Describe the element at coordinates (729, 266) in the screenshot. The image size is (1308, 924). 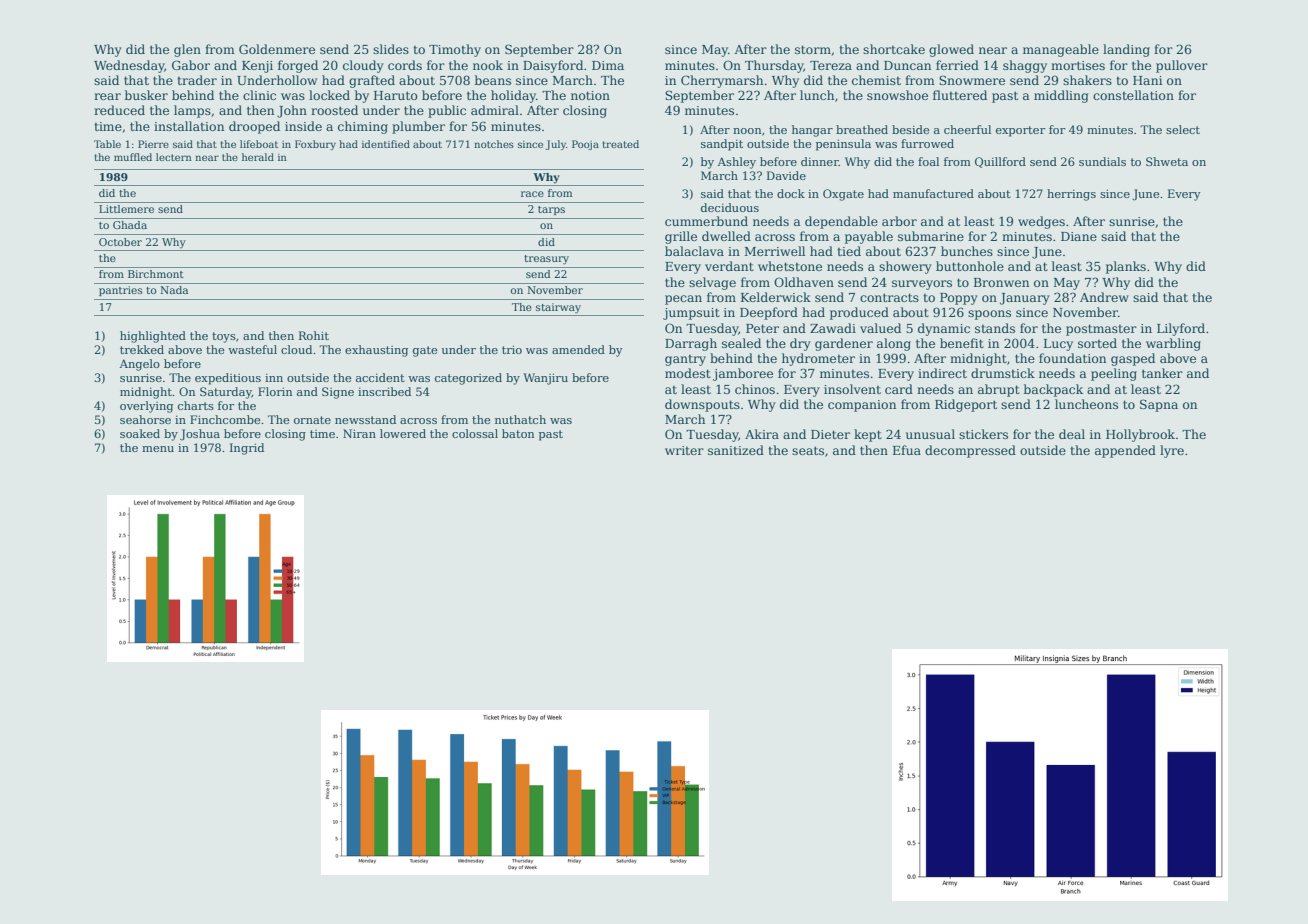
I see `verdant` at that location.
